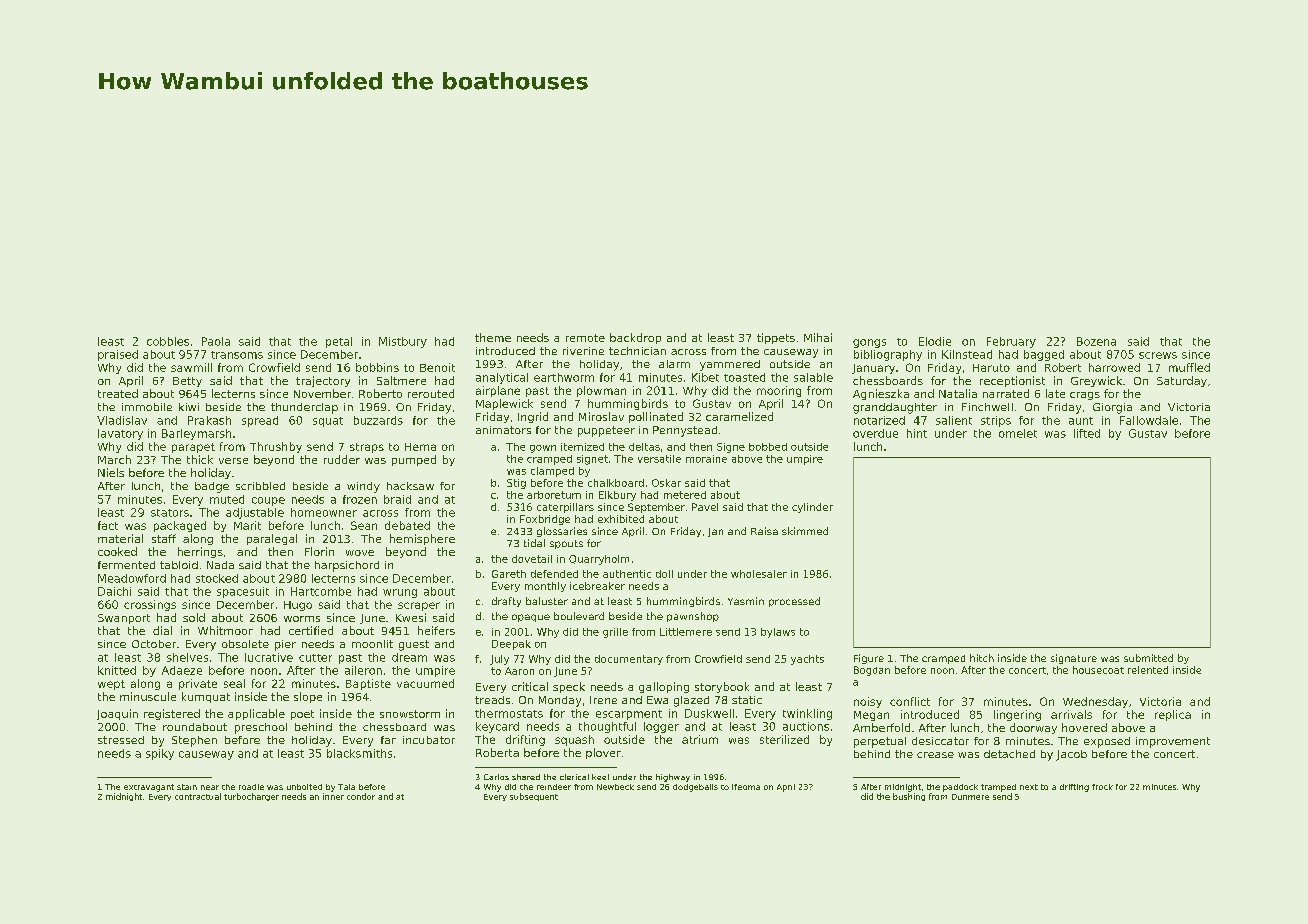  What do you see at coordinates (359, 753) in the screenshot?
I see `blacksmiths` at bounding box center [359, 753].
